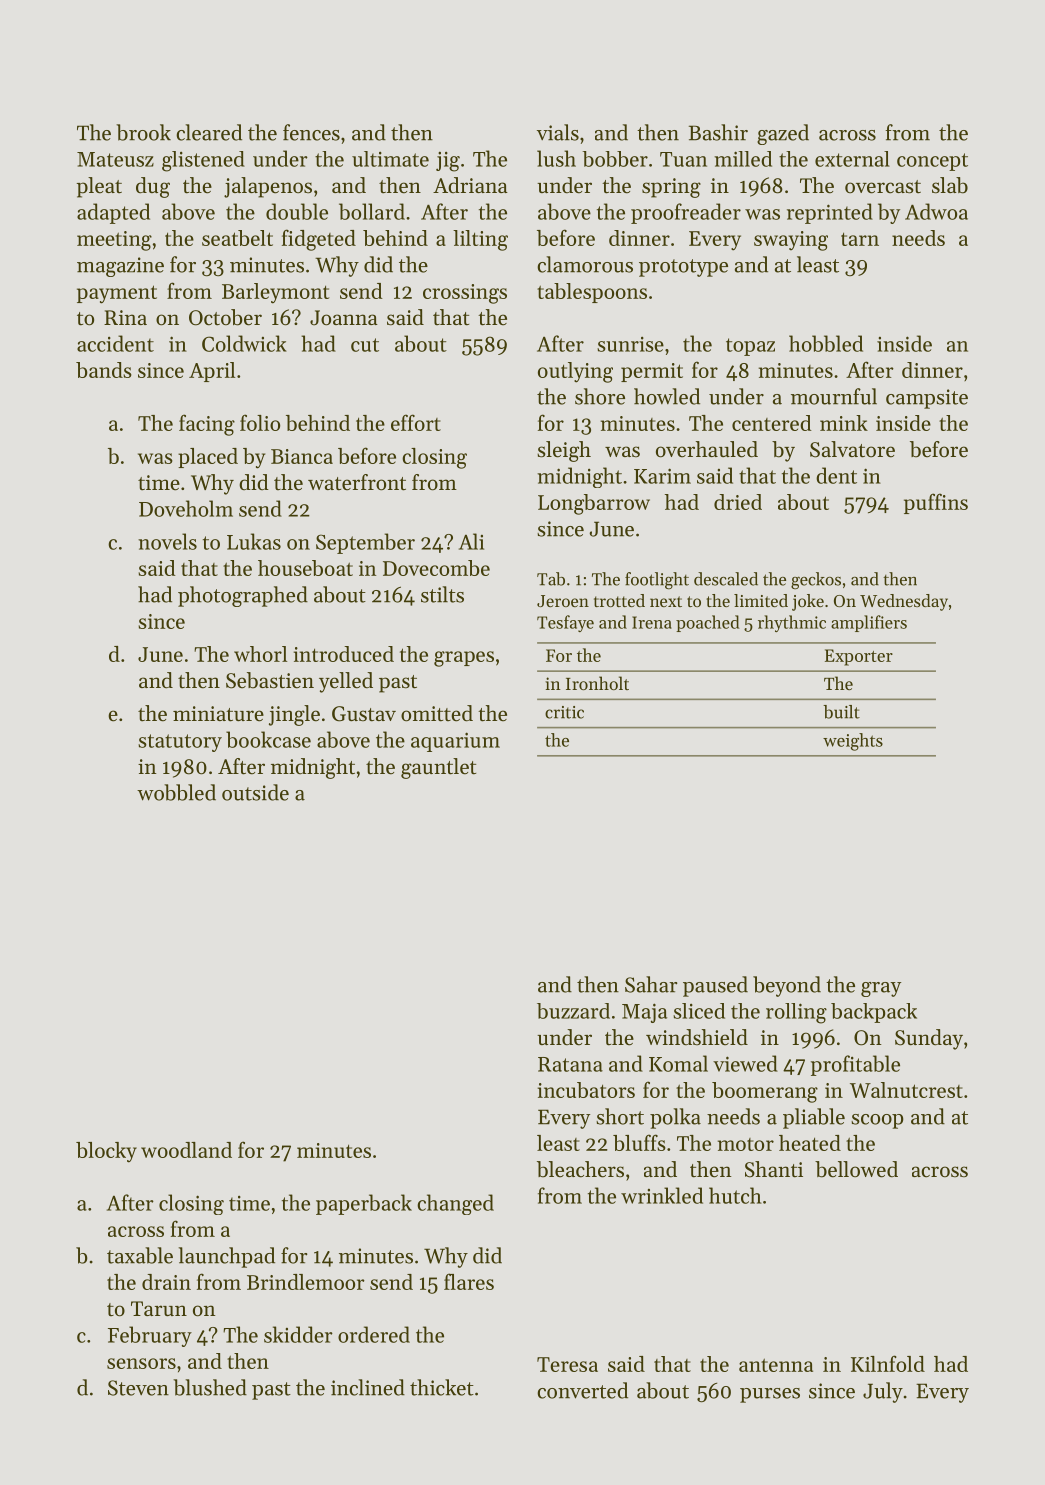 This screenshot has height=1485, width=1045. Describe the element at coordinates (176, 792) in the screenshot. I see `wobbled` at that location.
